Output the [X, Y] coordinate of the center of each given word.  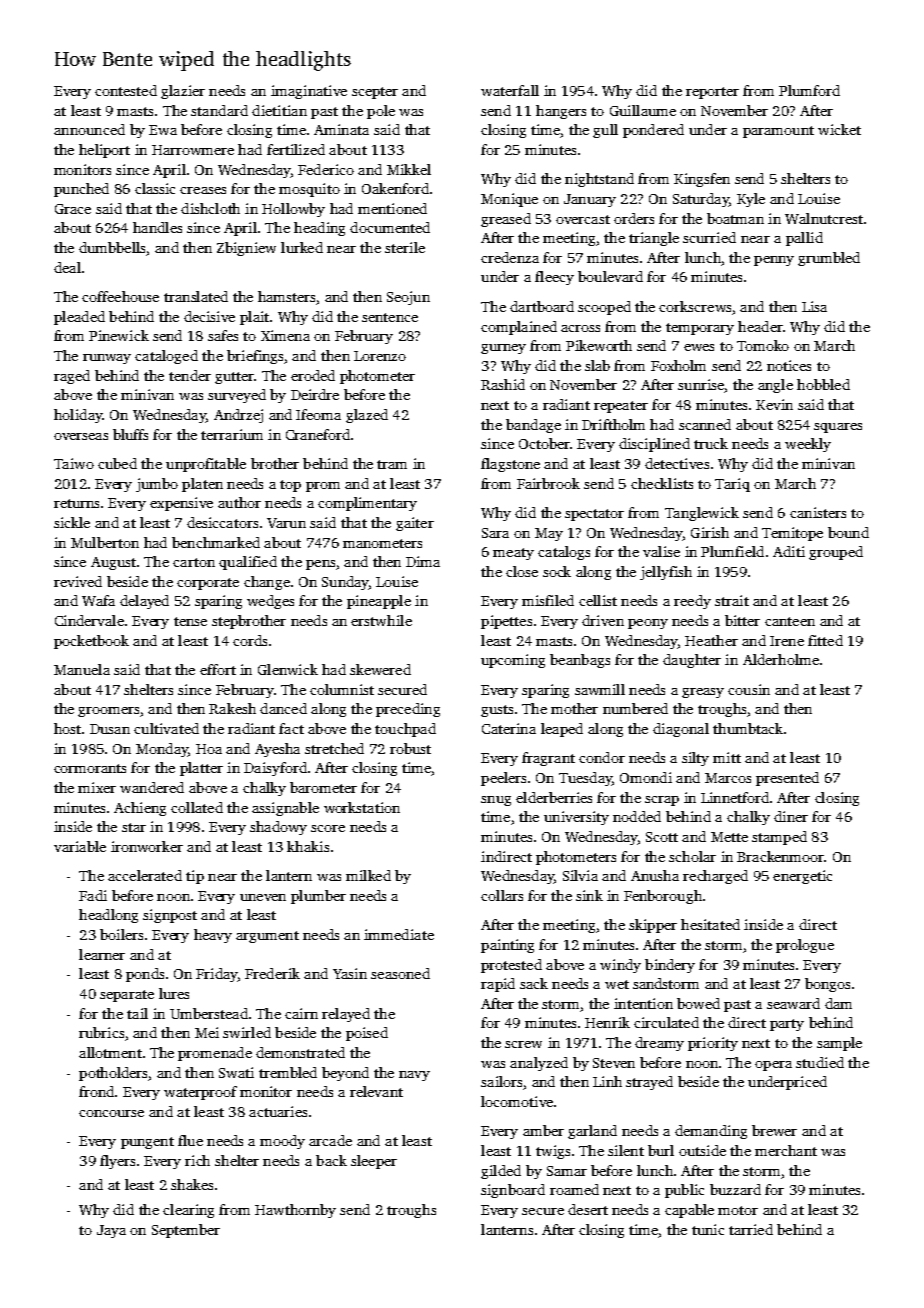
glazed [367, 416]
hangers [561, 112]
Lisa [814, 306]
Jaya [111, 1231]
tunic [708, 1229]
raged [72, 377]
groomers [108, 712]
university [576, 818]
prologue [805, 946]
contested [126, 90]
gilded [501, 1172]
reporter [712, 93]
